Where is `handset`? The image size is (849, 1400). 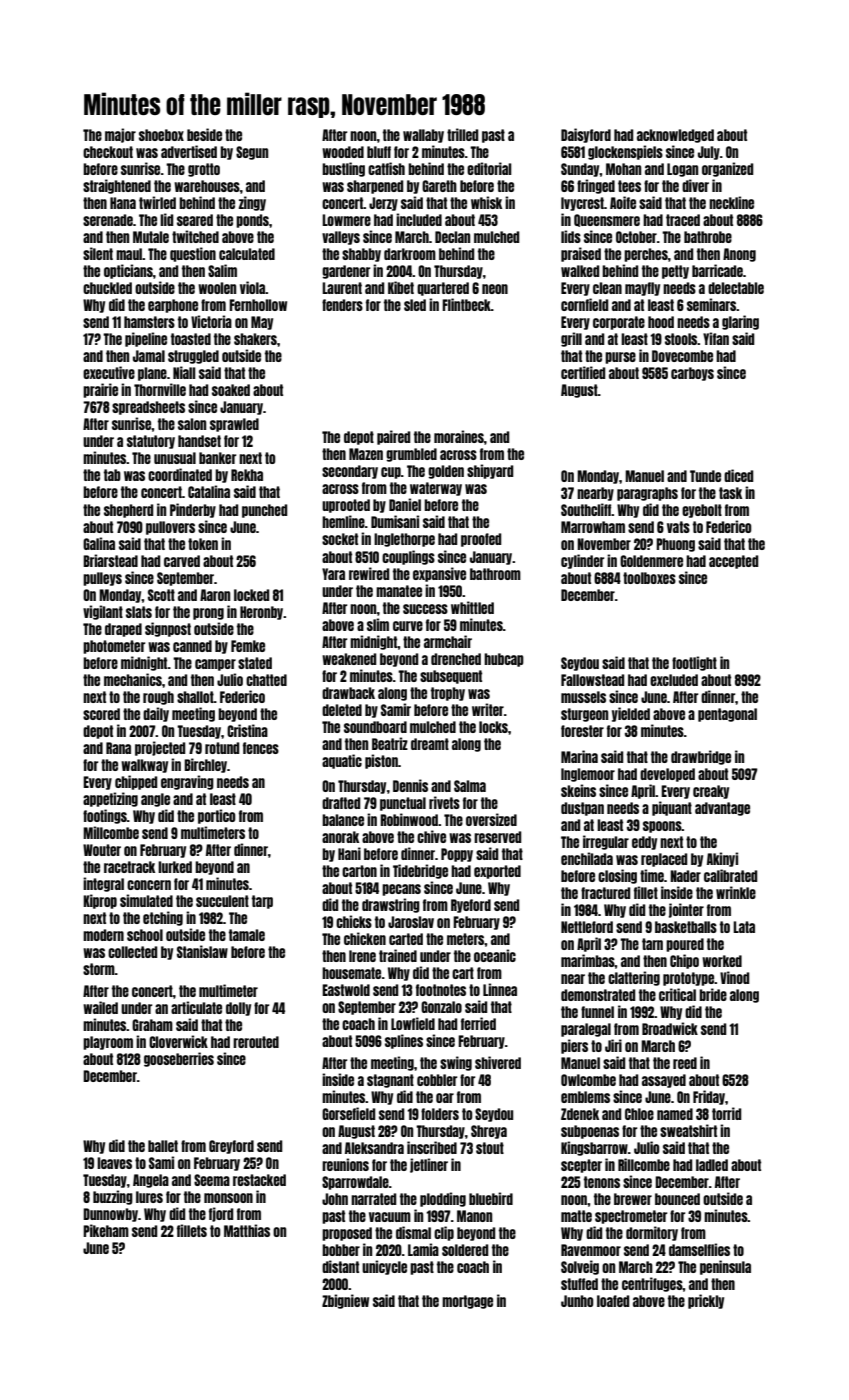
handset is located at coordinates (199, 441).
